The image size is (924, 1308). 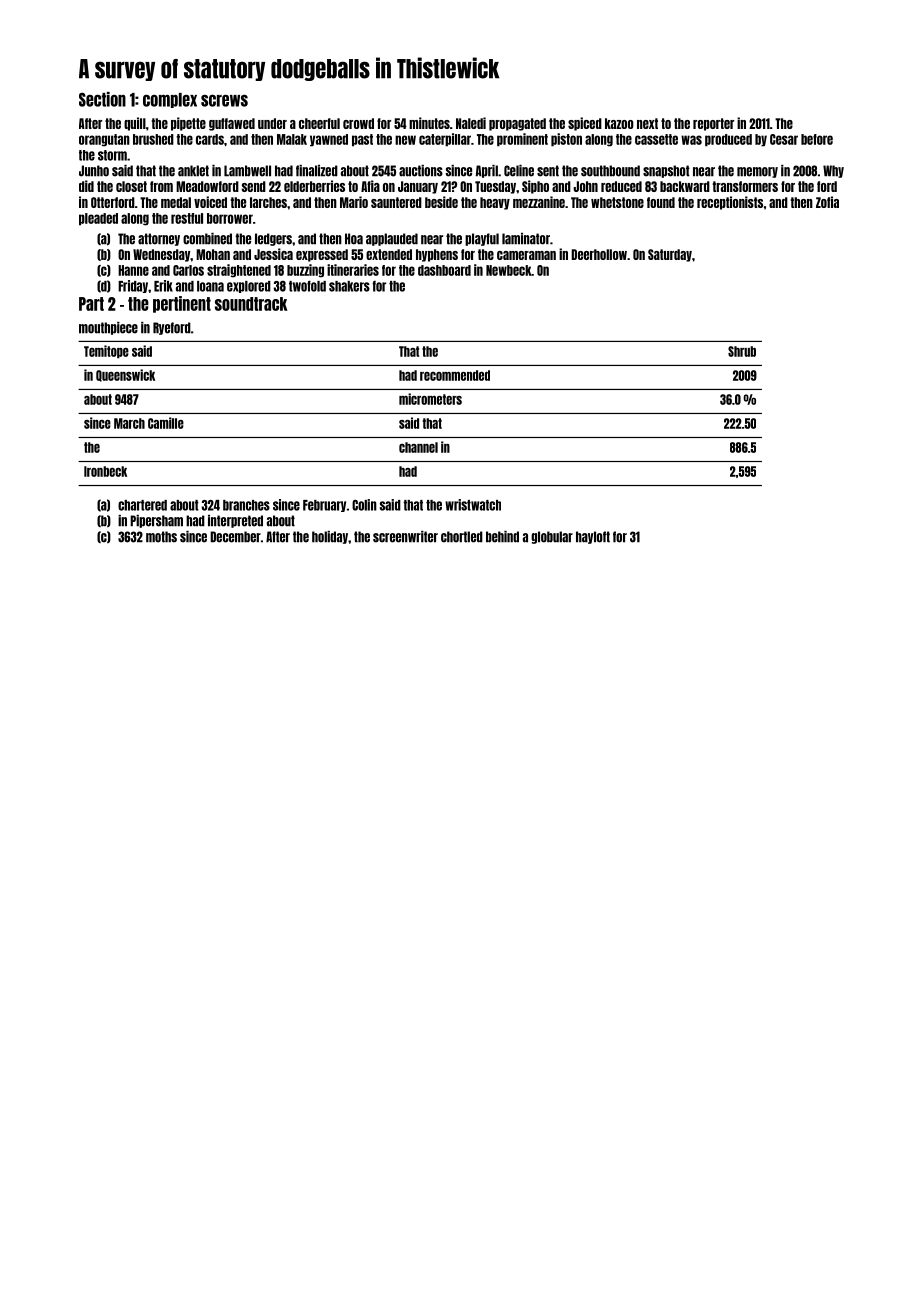 I want to click on micrometers, so click(x=430, y=399).
